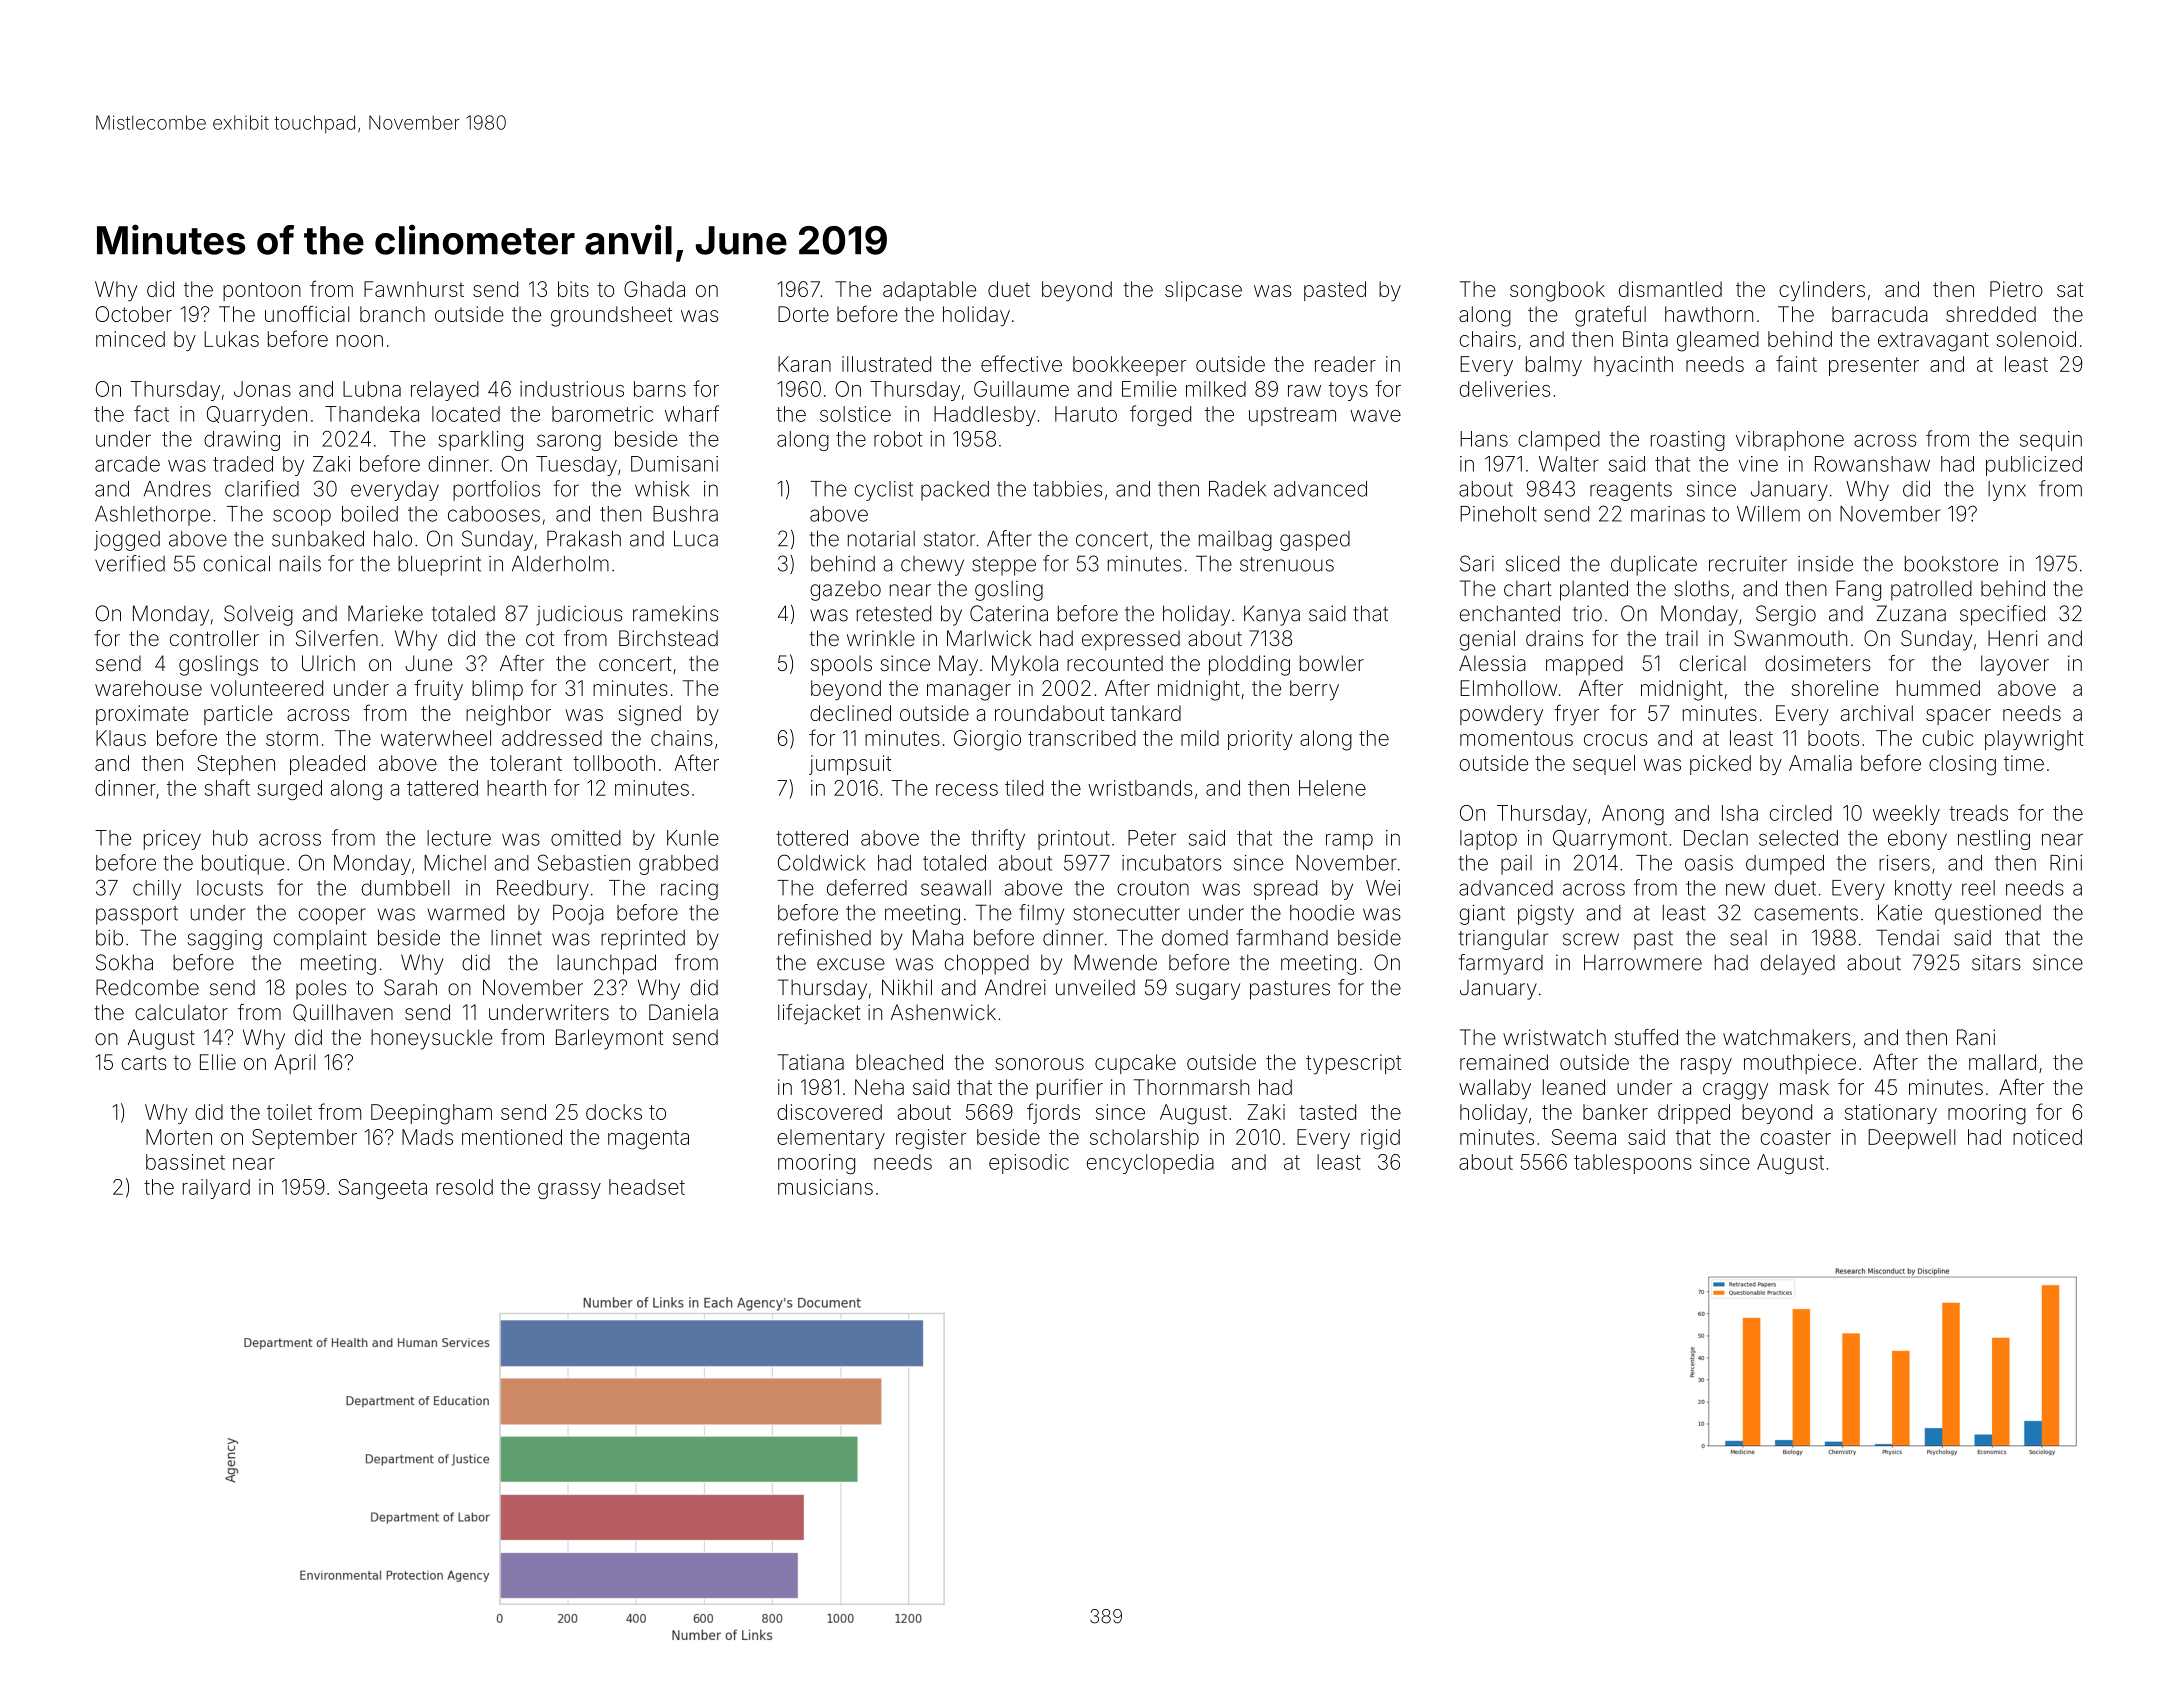 This screenshot has width=2178, height=1683. Describe the element at coordinates (967, 790) in the screenshot. I see `recess` at that location.
